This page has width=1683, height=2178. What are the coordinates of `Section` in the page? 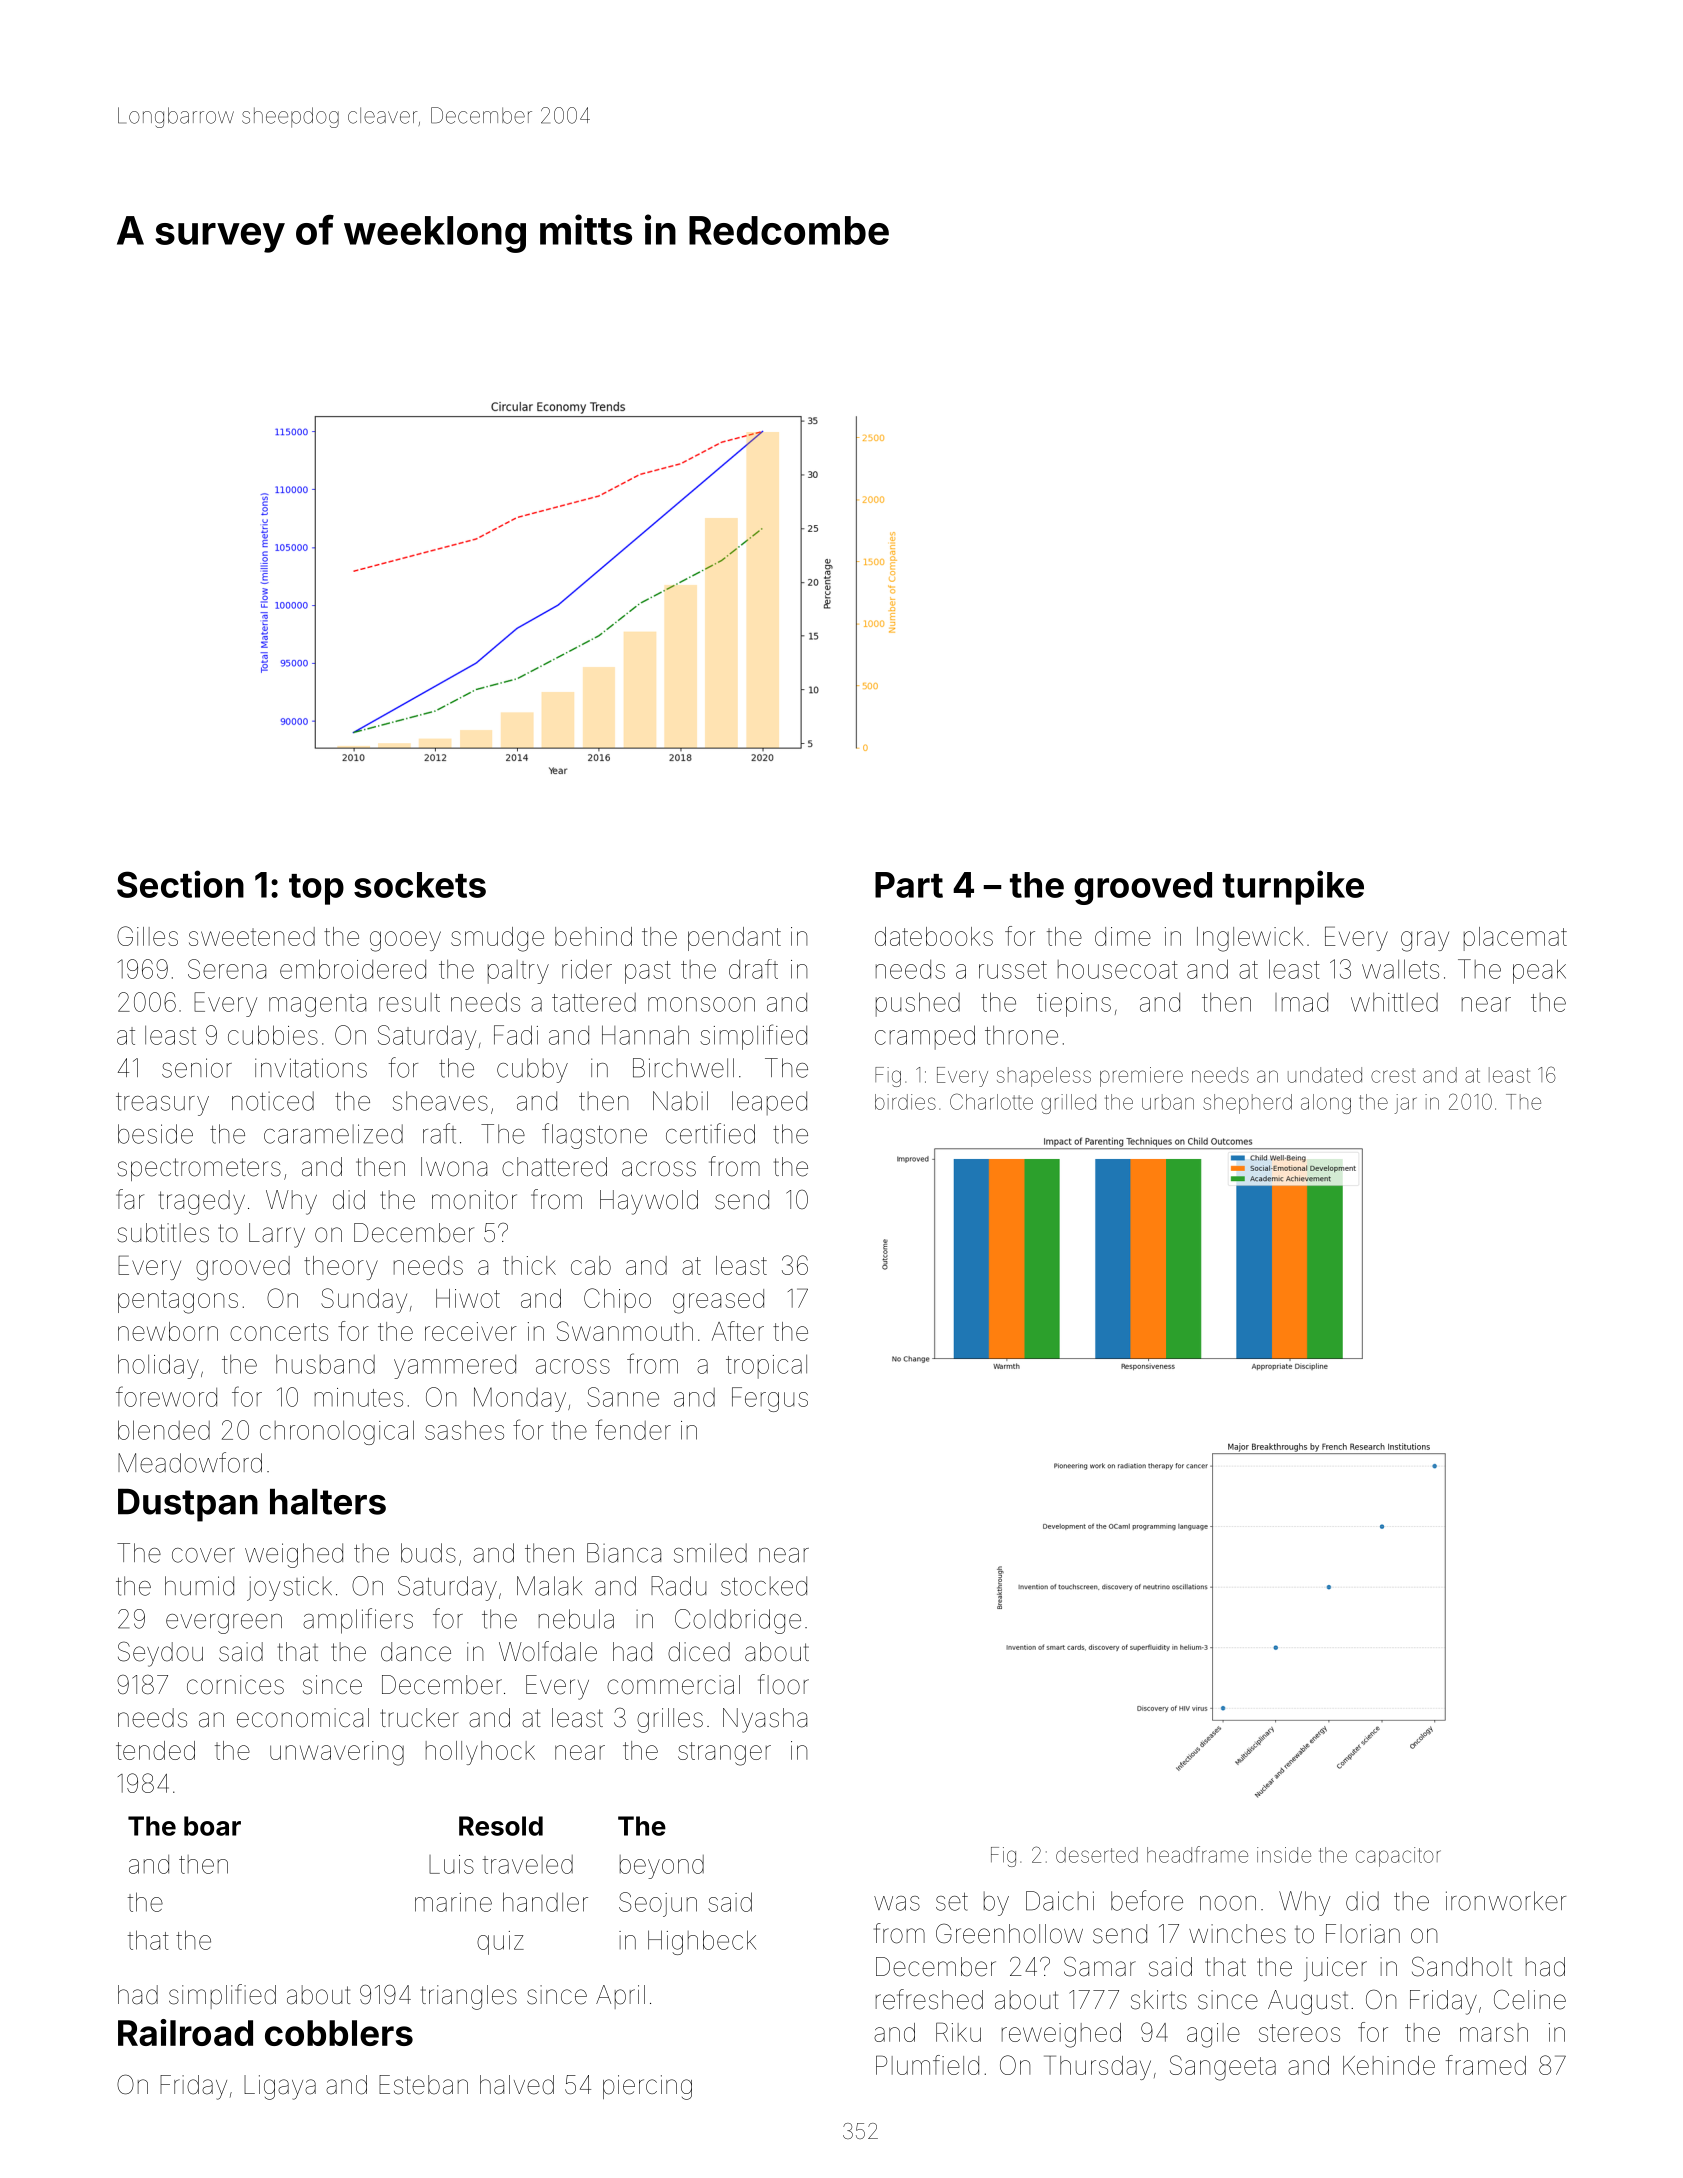 It's located at (180, 884).
